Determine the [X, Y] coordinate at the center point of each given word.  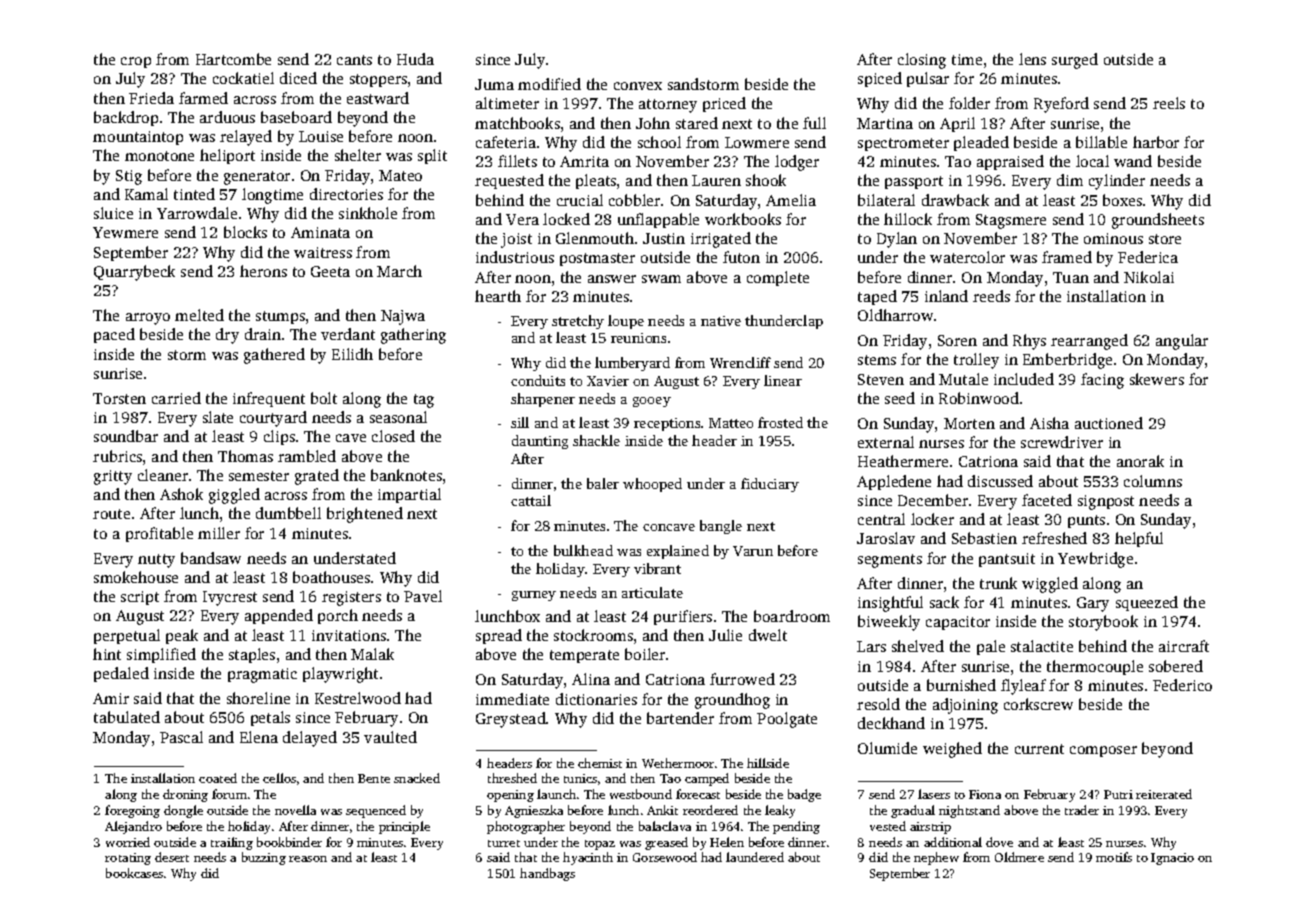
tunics [580, 778]
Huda [415, 59]
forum [229, 794]
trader [1082, 810]
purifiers [683, 617]
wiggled [1050, 585]
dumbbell [288, 513]
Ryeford [1061, 105]
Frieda [151, 98]
